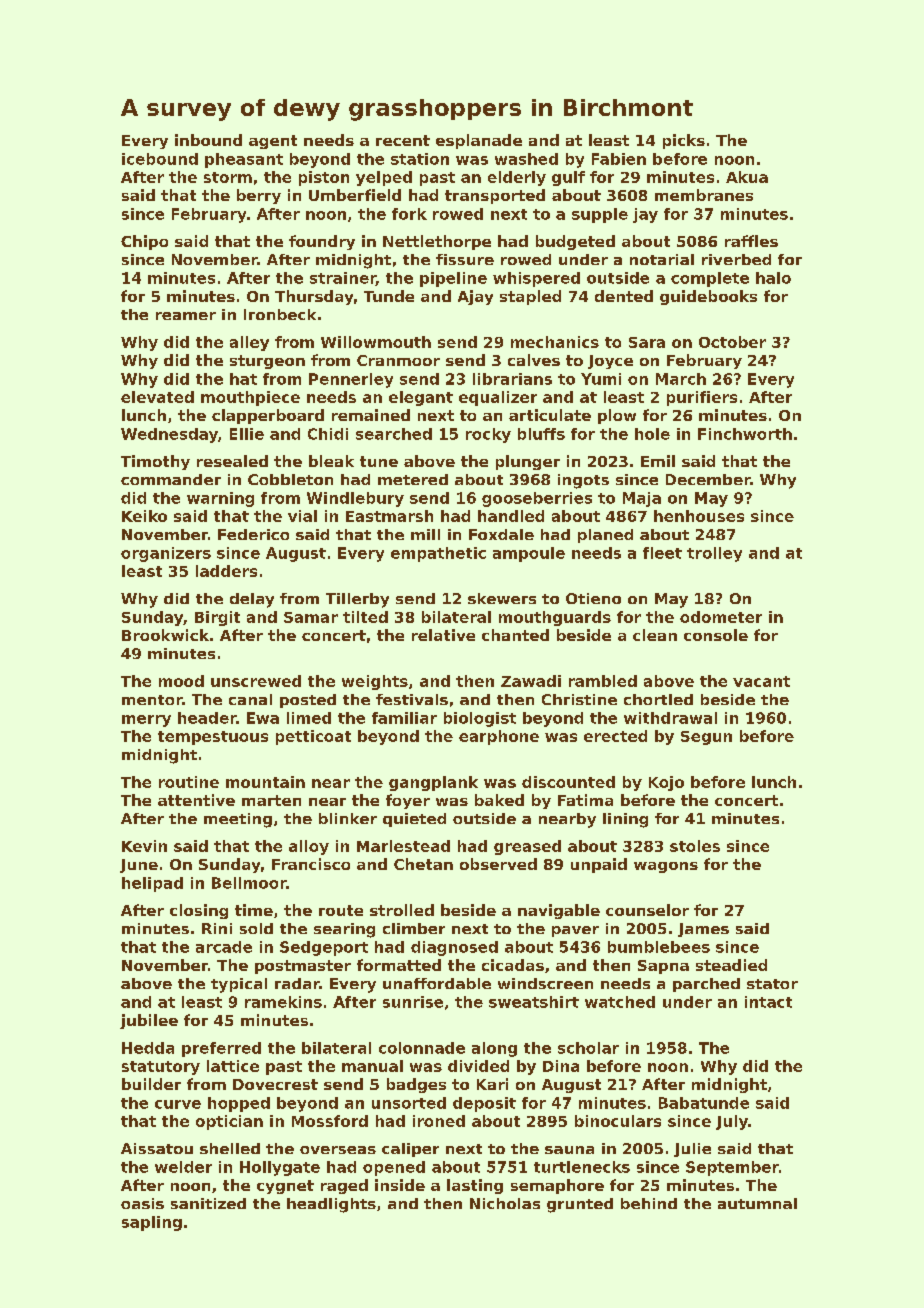  I want to click on mountain, so click(265, 782).
